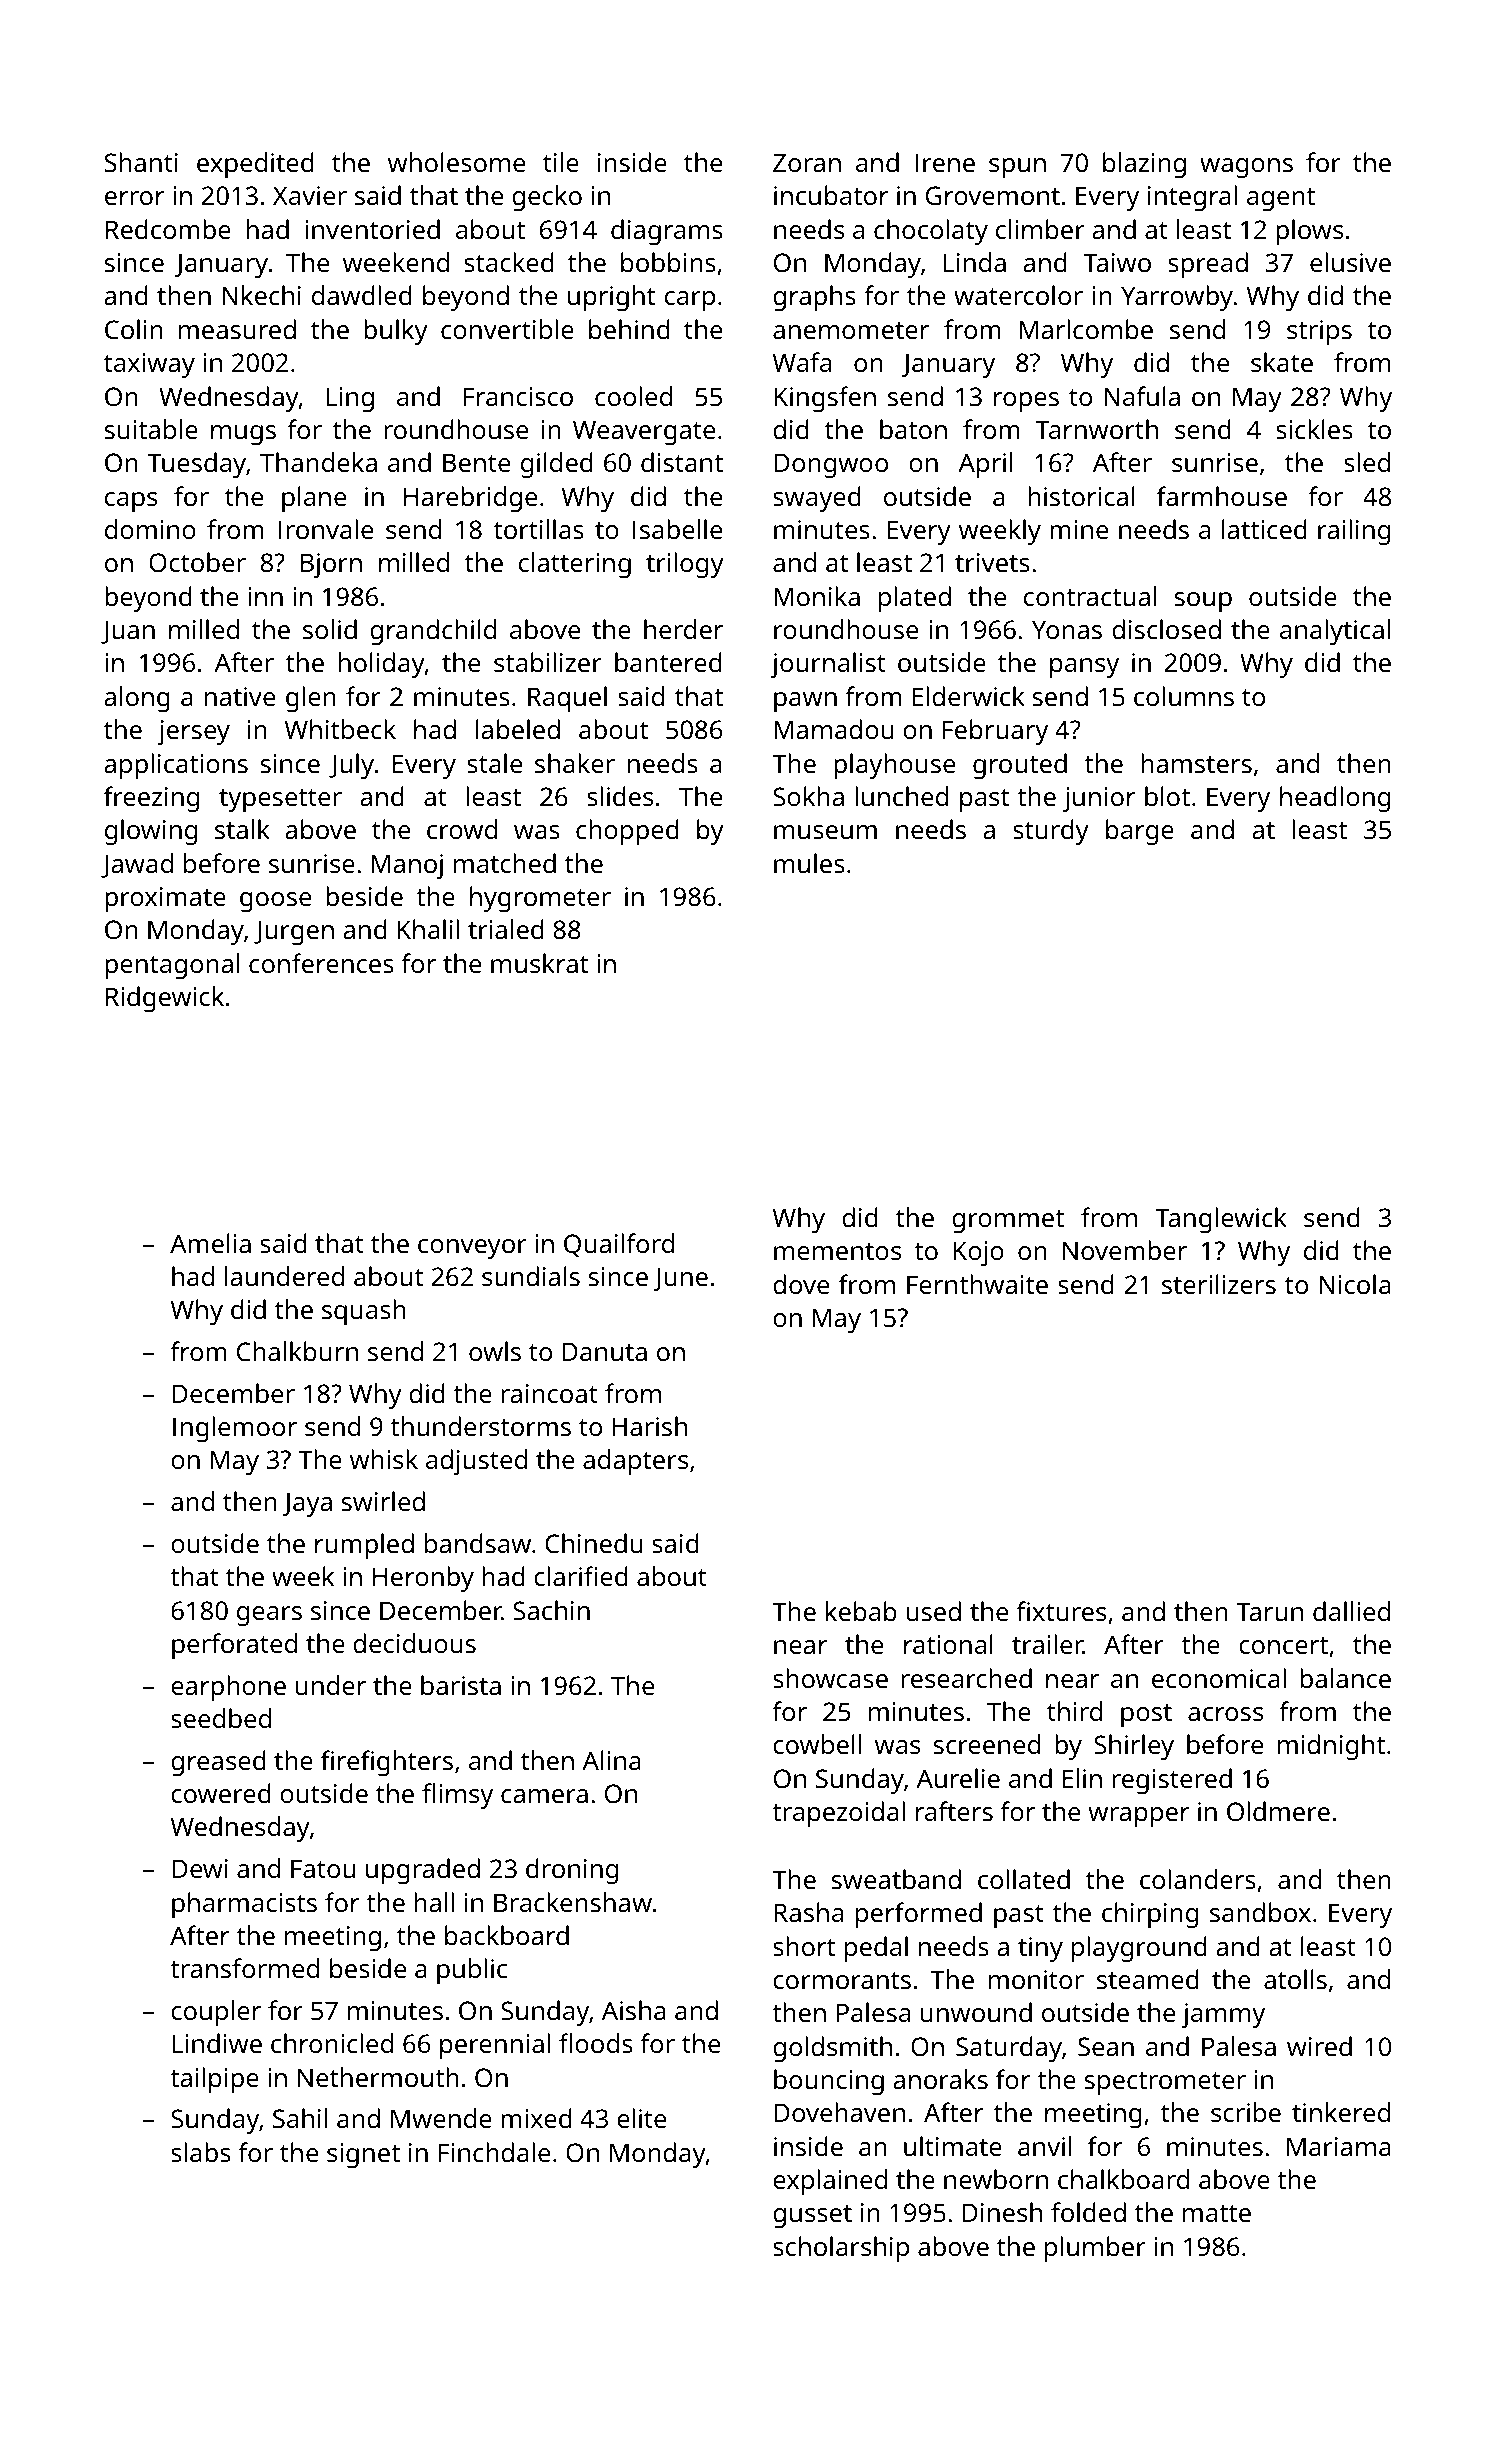 Image resolution: width=1496 pixels, height=2464 pixels. I want to click on Xavier, so click(310, 195).
